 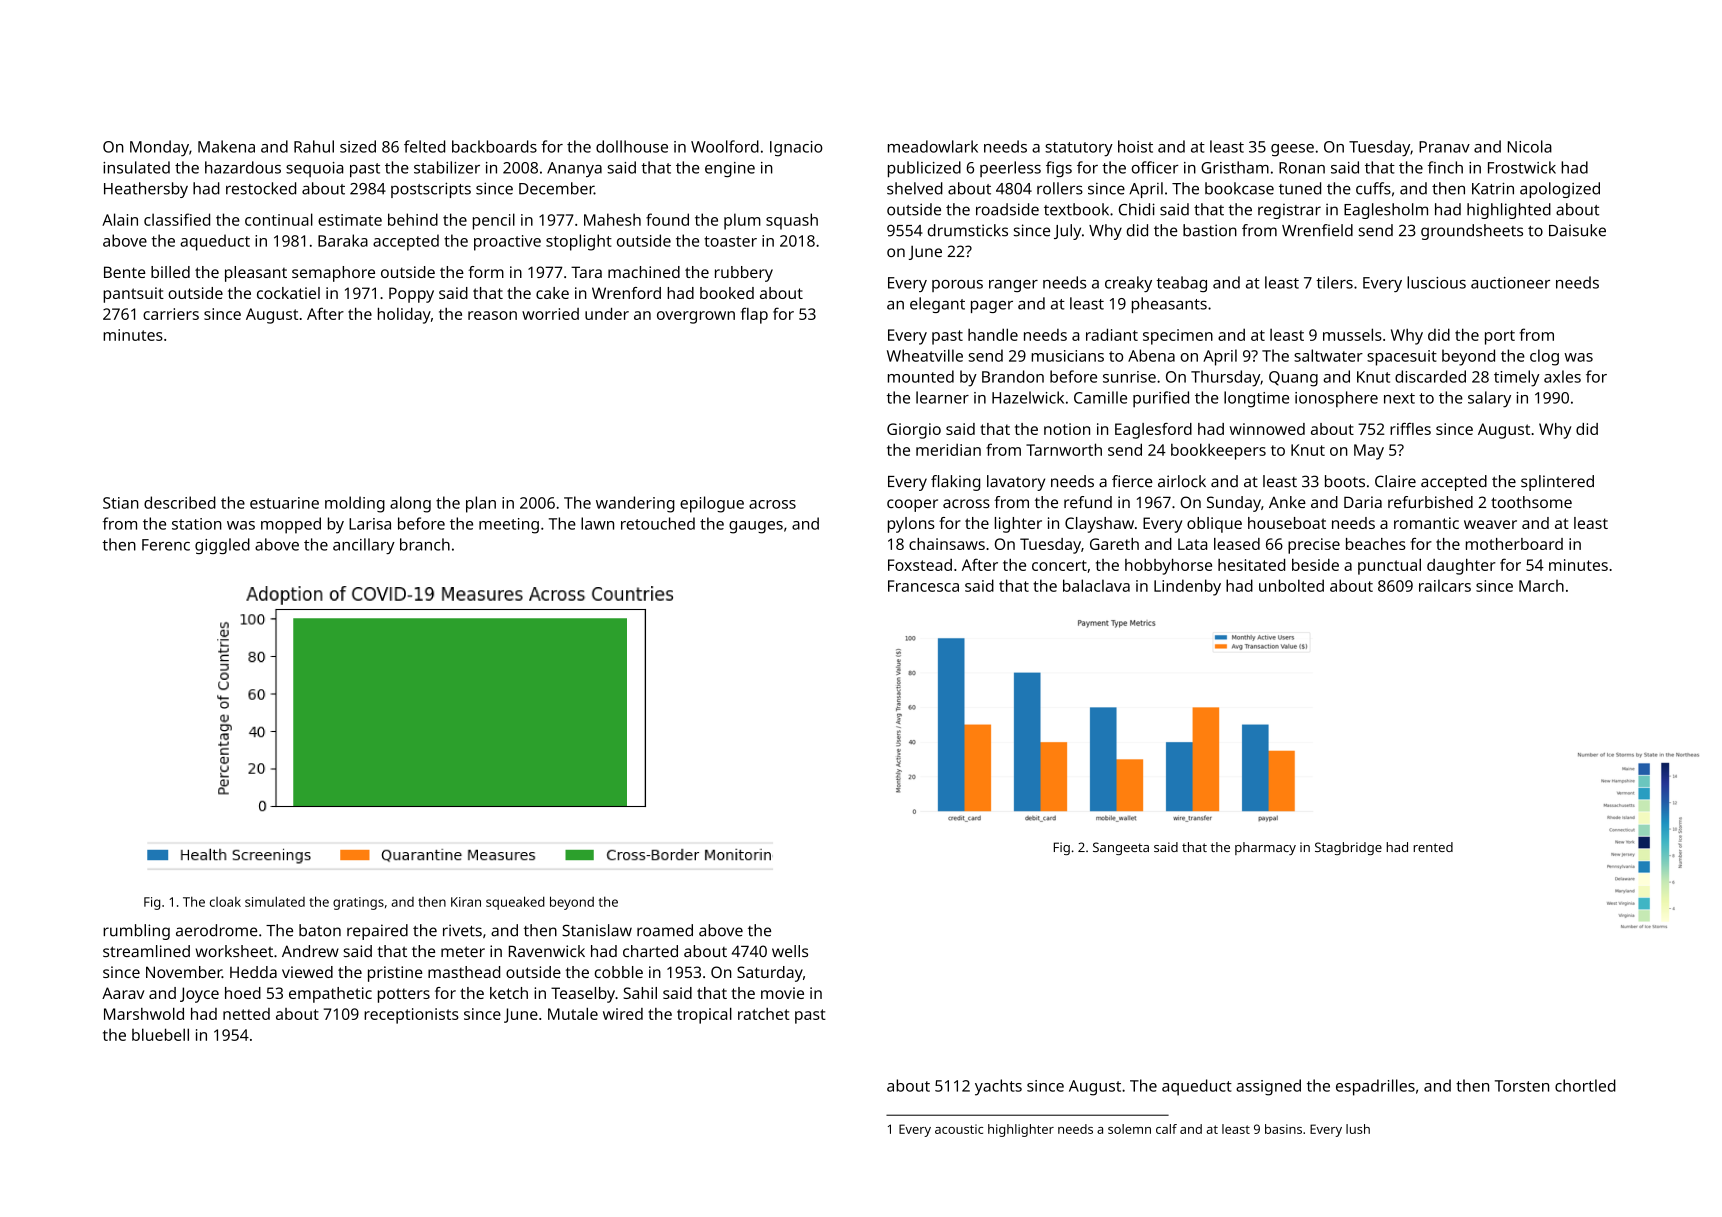 What do you see at coordinates (923, 586) in the image?
I see `Francesca` at bounding box center [923, 586].
